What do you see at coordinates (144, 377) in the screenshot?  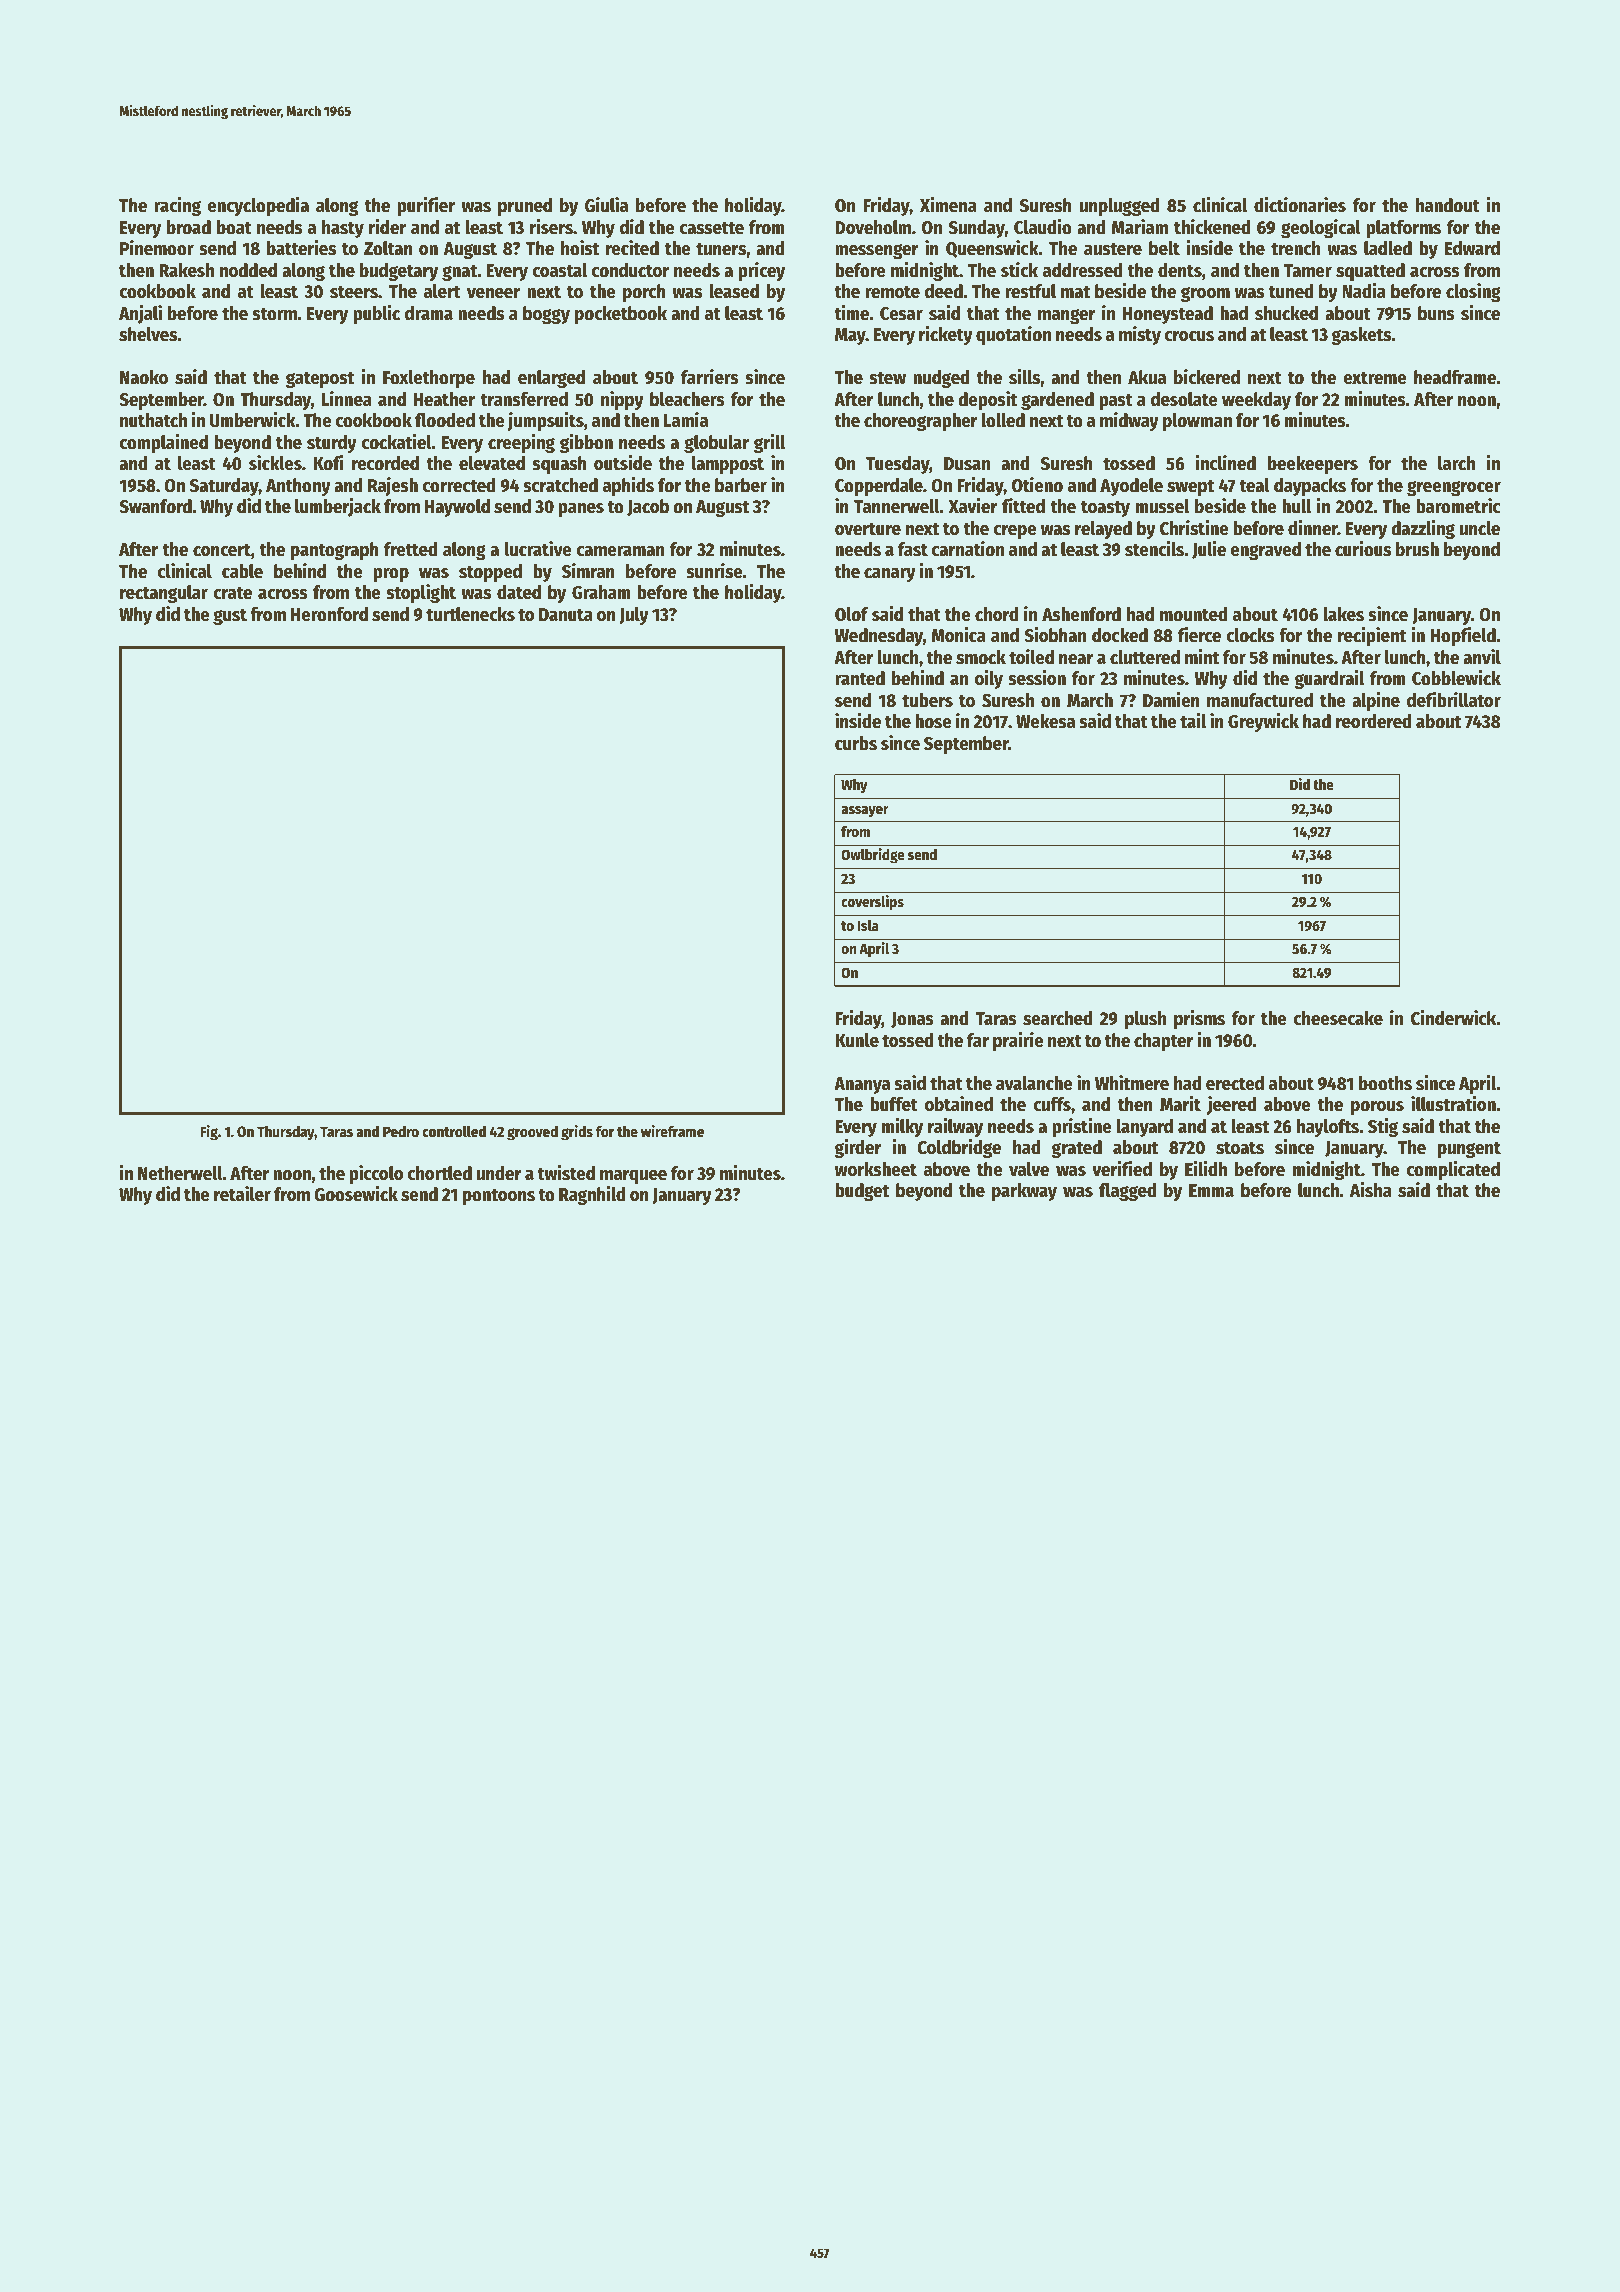 I see `Naoko` at bounding box center [144, 377].
